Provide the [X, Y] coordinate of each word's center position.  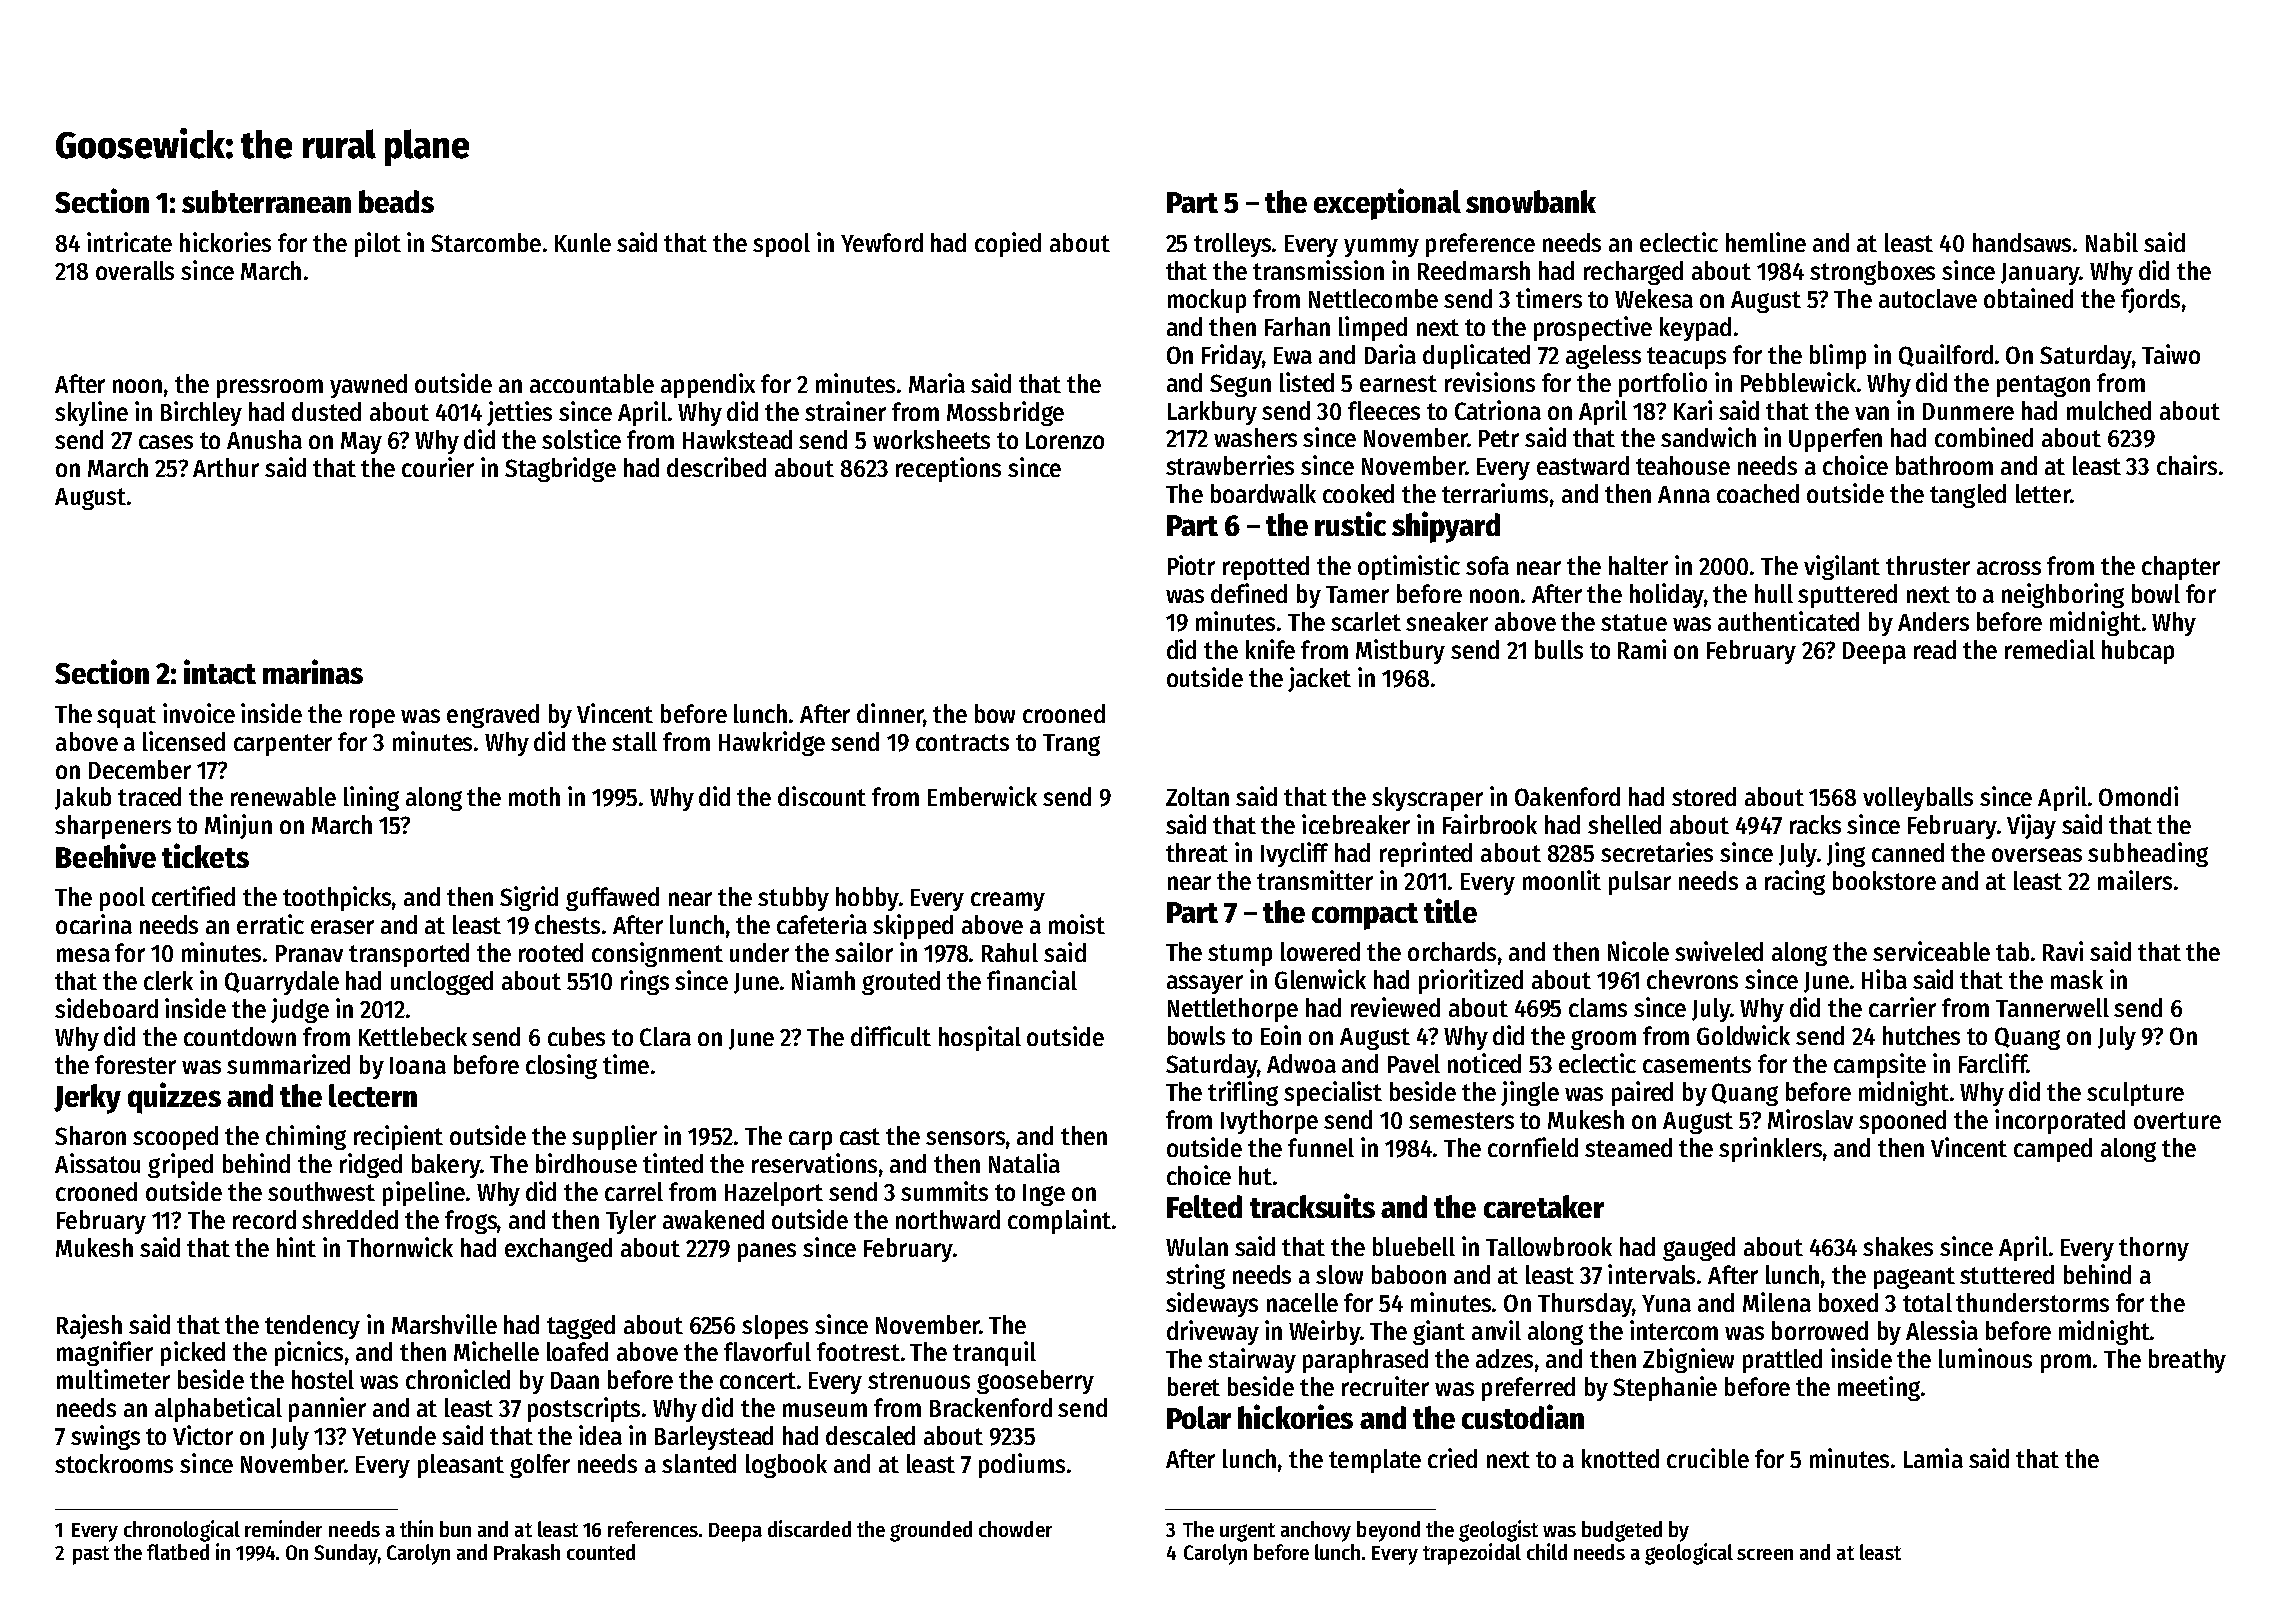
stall [634, 741]
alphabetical [218, 1409]
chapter [2181, 568]
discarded [809, 1528]
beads [396, 201]
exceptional [1387, 204]
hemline [1766, 242]
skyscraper [1427, 799]
